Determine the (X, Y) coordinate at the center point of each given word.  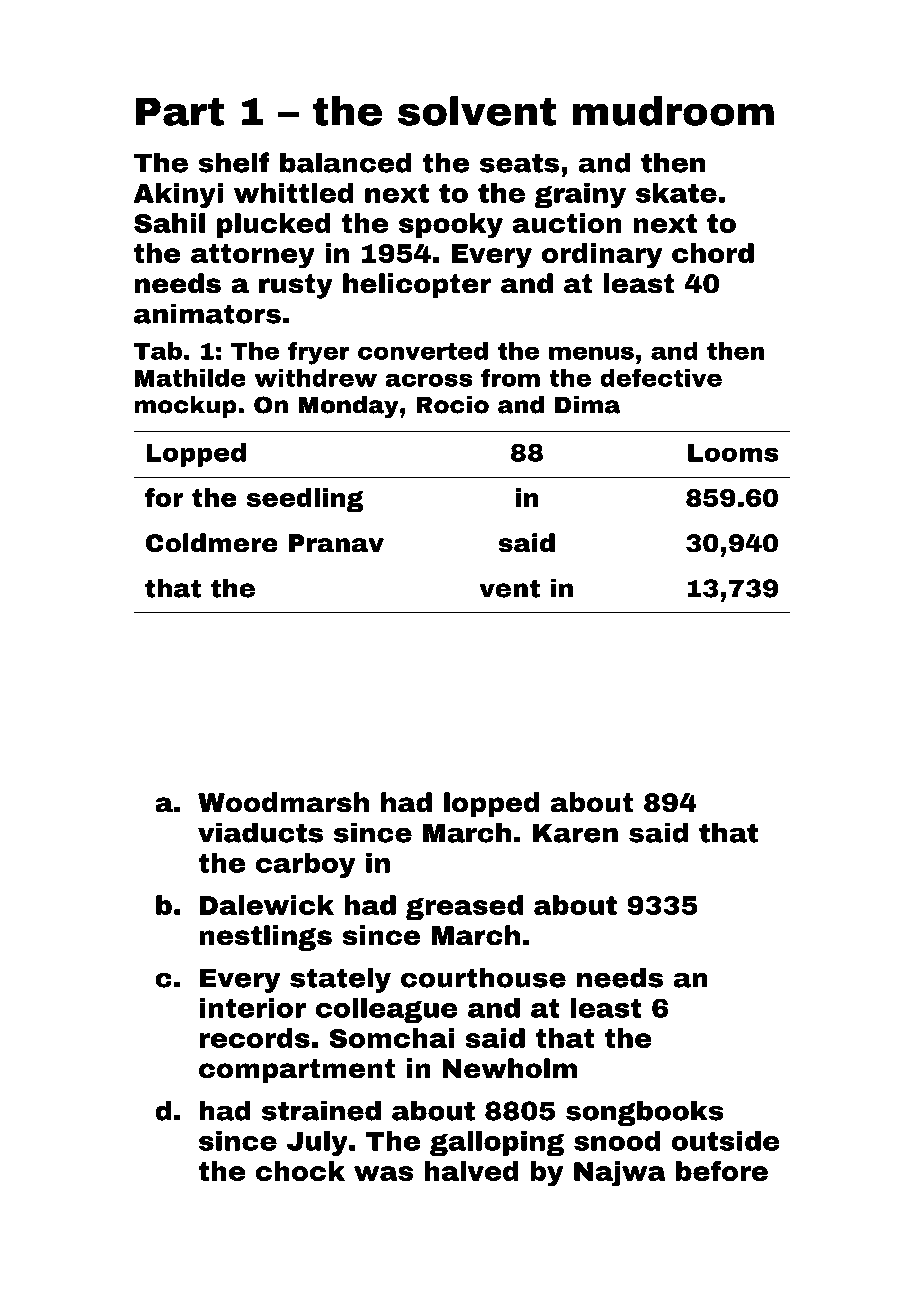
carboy (306, 865)
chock (300, 1171)
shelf (234, 162)
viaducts (260, 832)
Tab (158, 351)
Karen (575, 833)
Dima (587, 405)
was (383, 1173)
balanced (346, 162)
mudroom (673, 111)
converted (423, 351)
